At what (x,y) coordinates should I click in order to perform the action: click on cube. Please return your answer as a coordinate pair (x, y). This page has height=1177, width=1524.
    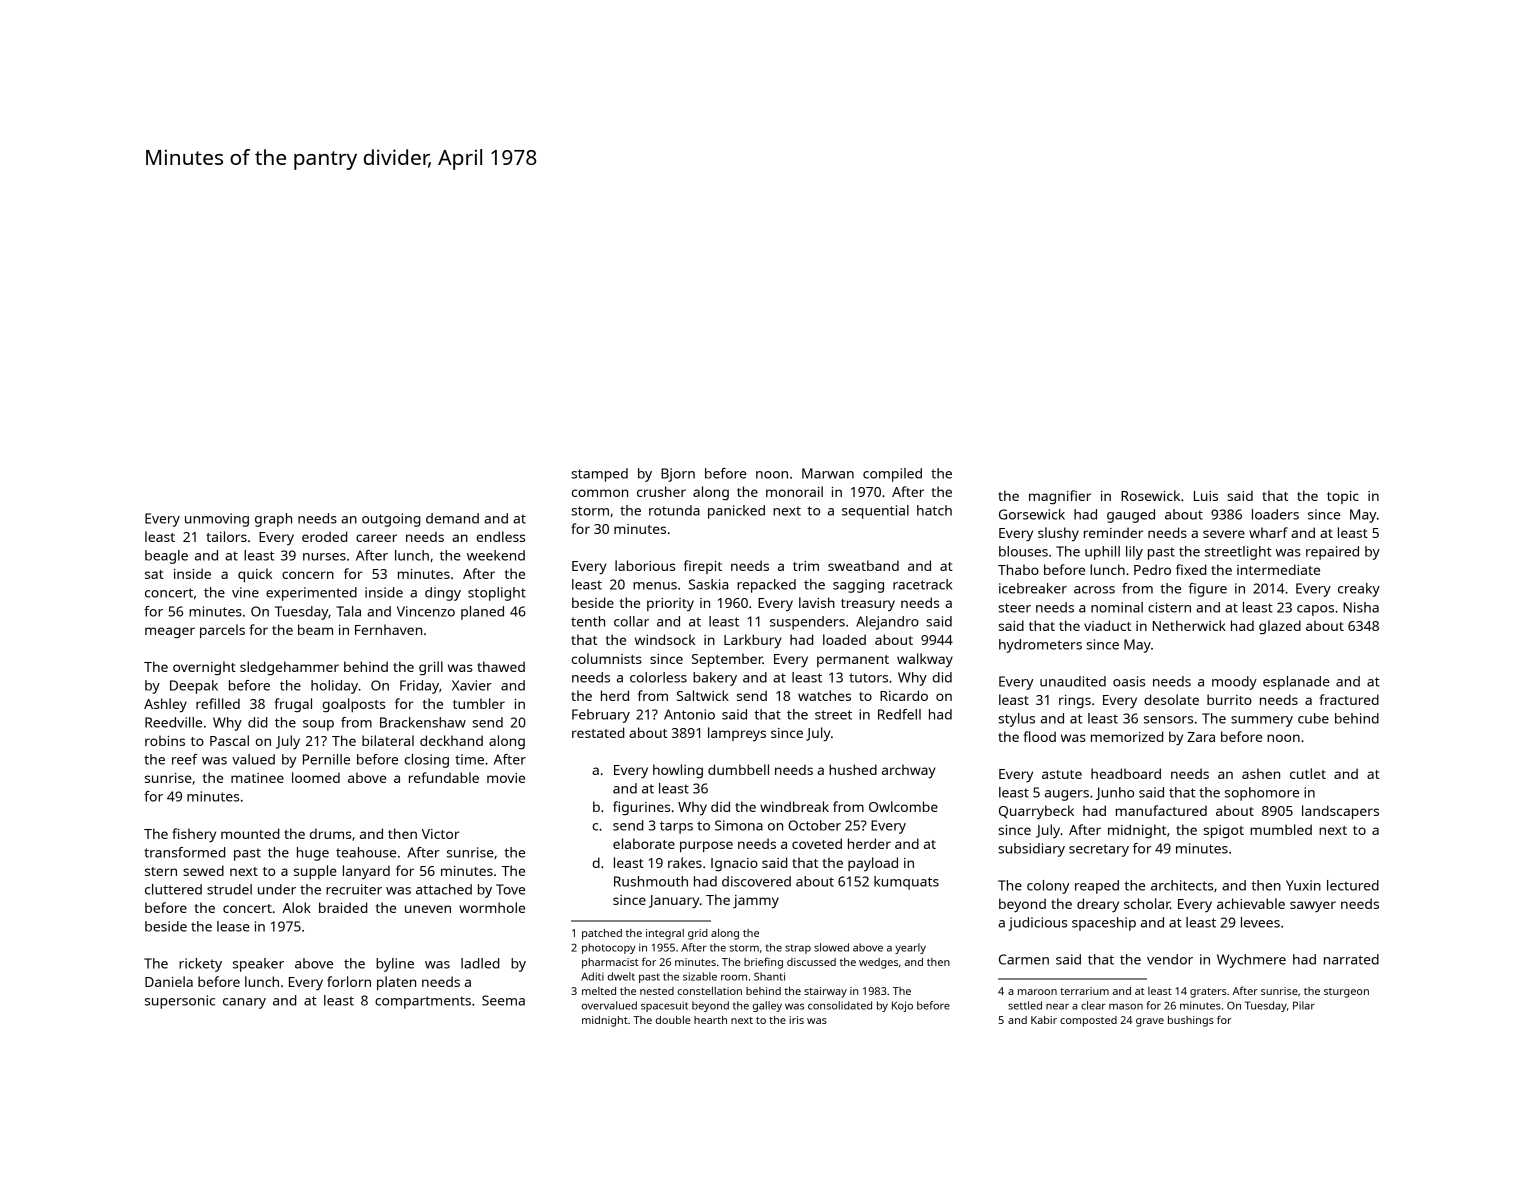
    Looking at the image, I should click on (1313, 718).
